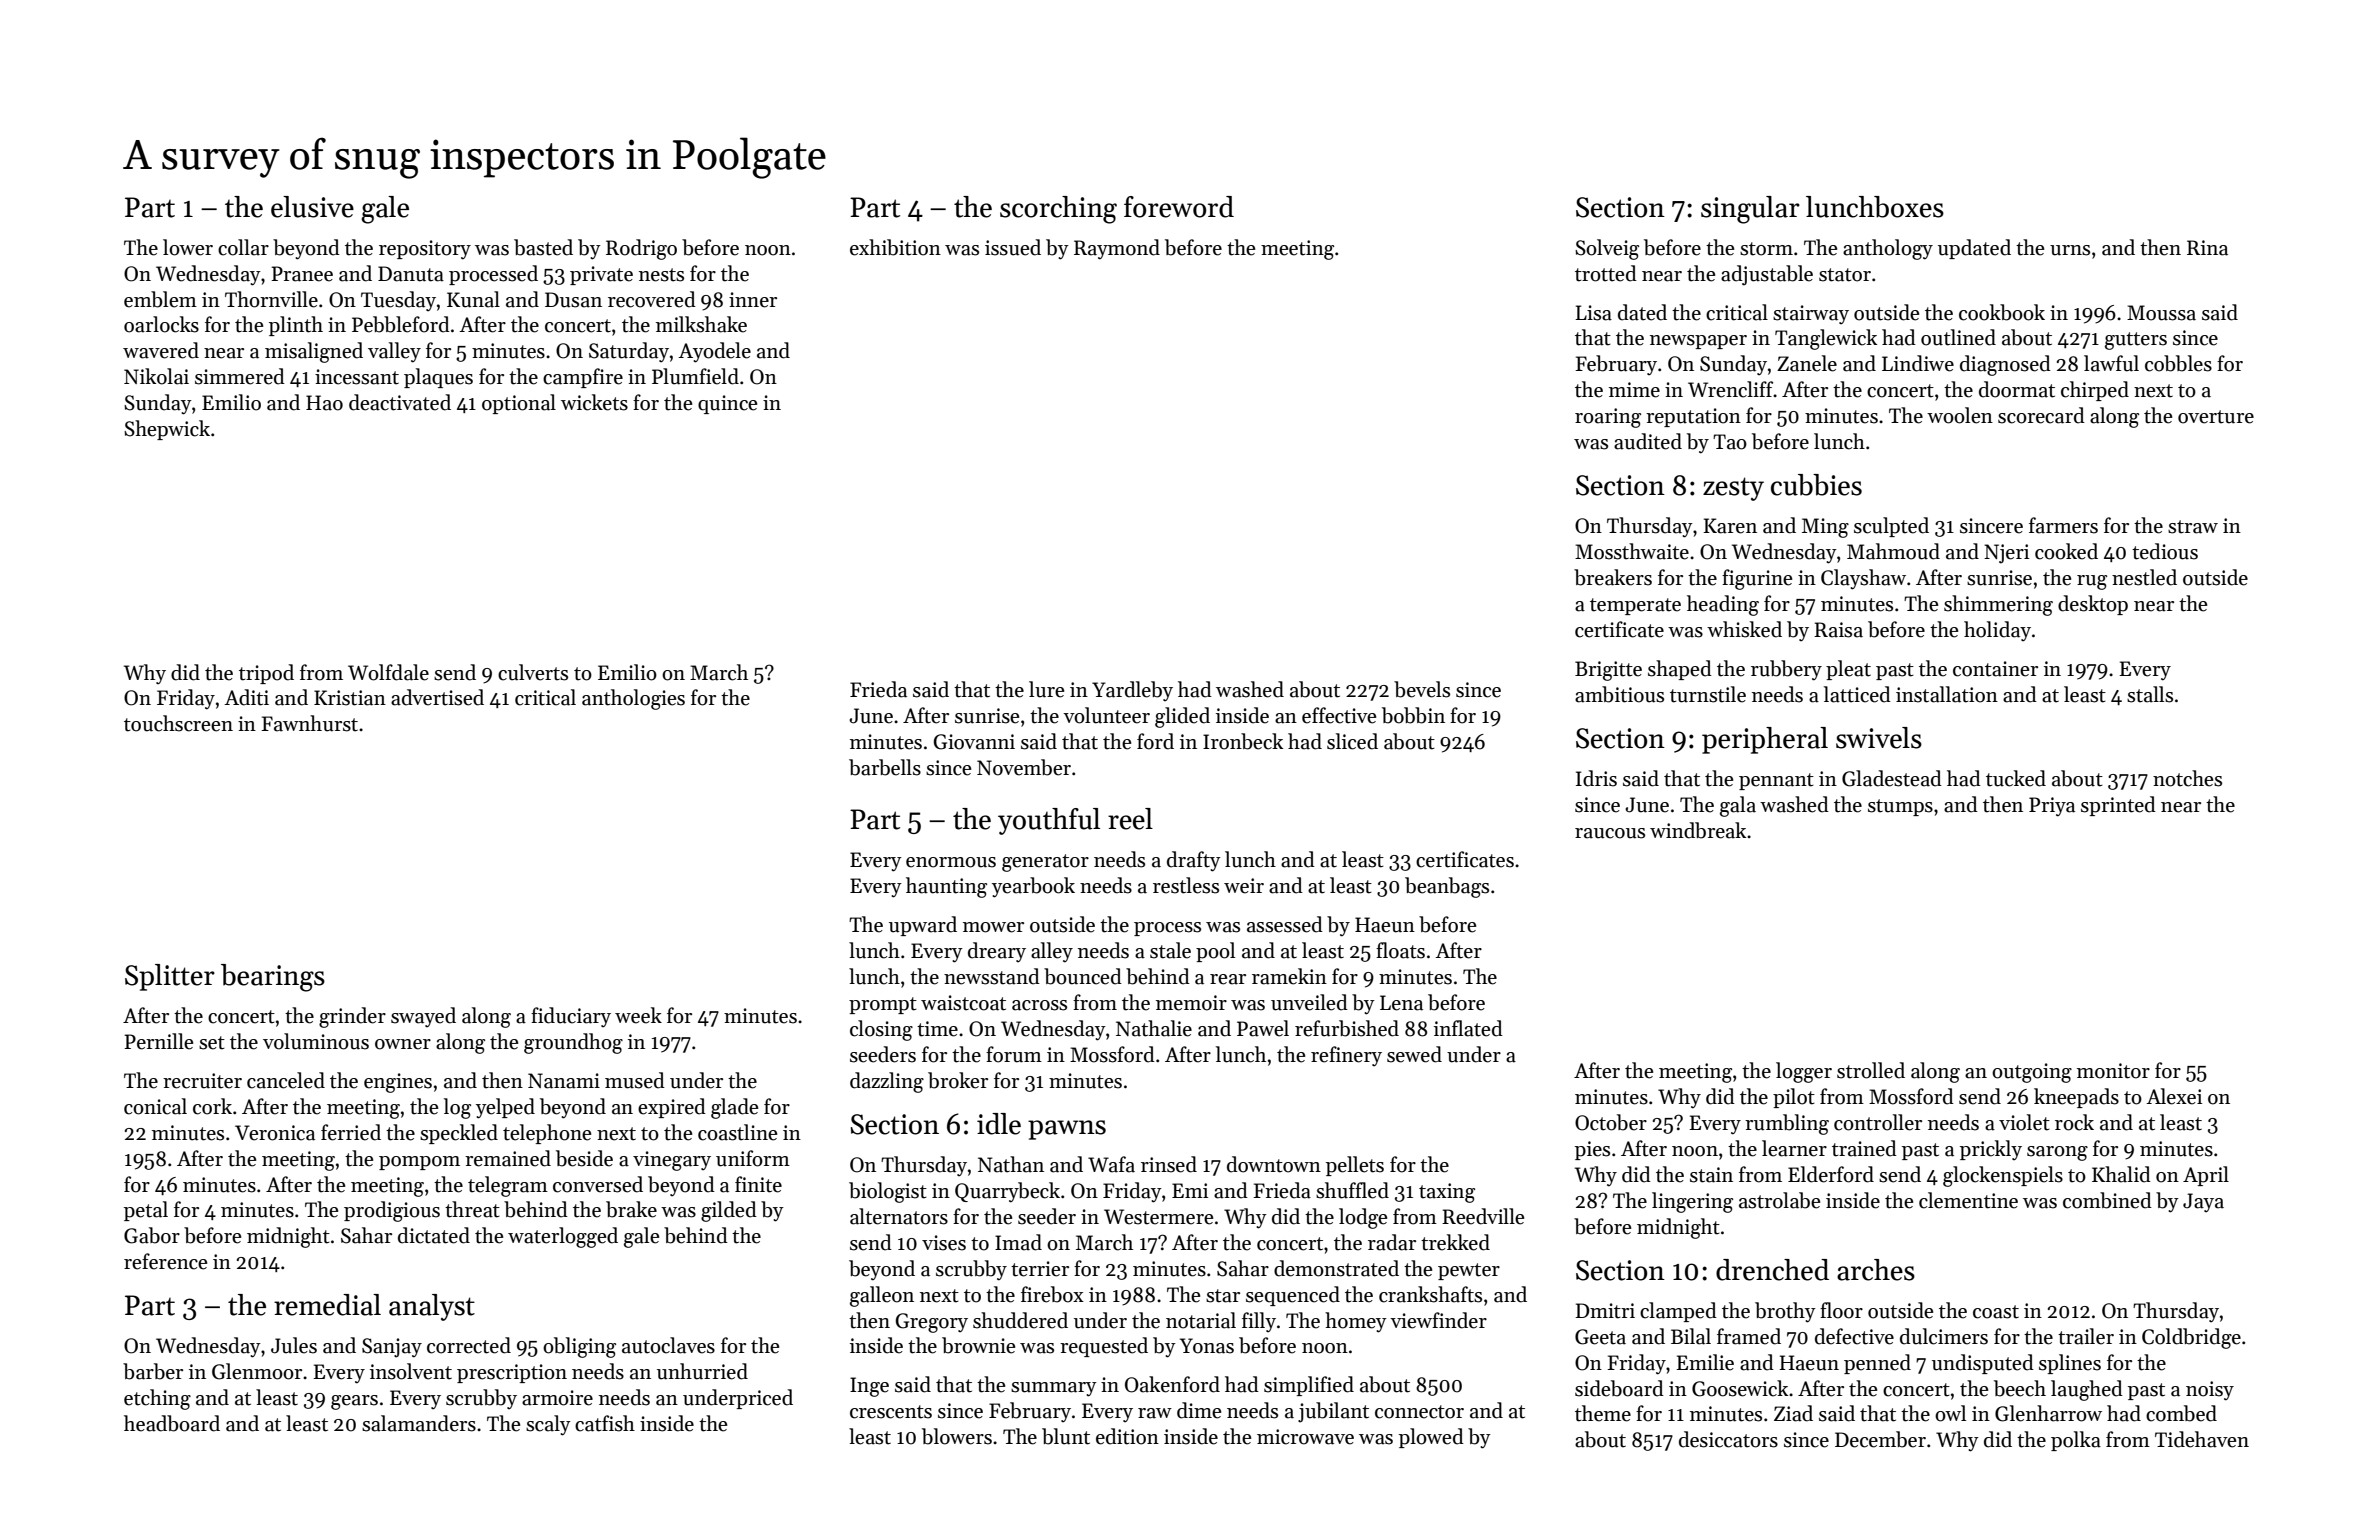 The width and height of the image is (2380, 1540). I want to click on Shepwick, so click(167, 430).
